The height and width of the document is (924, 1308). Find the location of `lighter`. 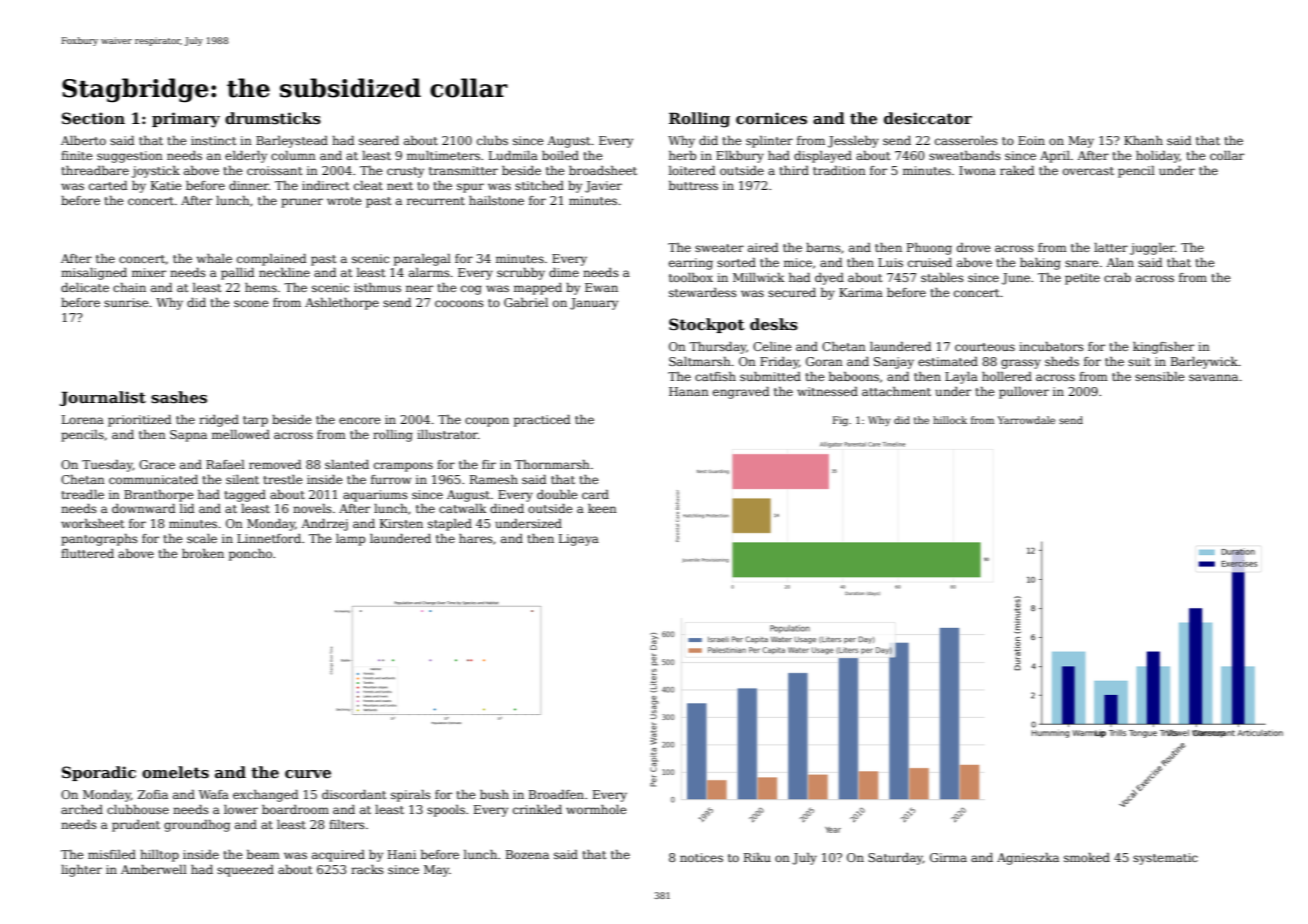

lighter is located at coordinates (81, 871).
